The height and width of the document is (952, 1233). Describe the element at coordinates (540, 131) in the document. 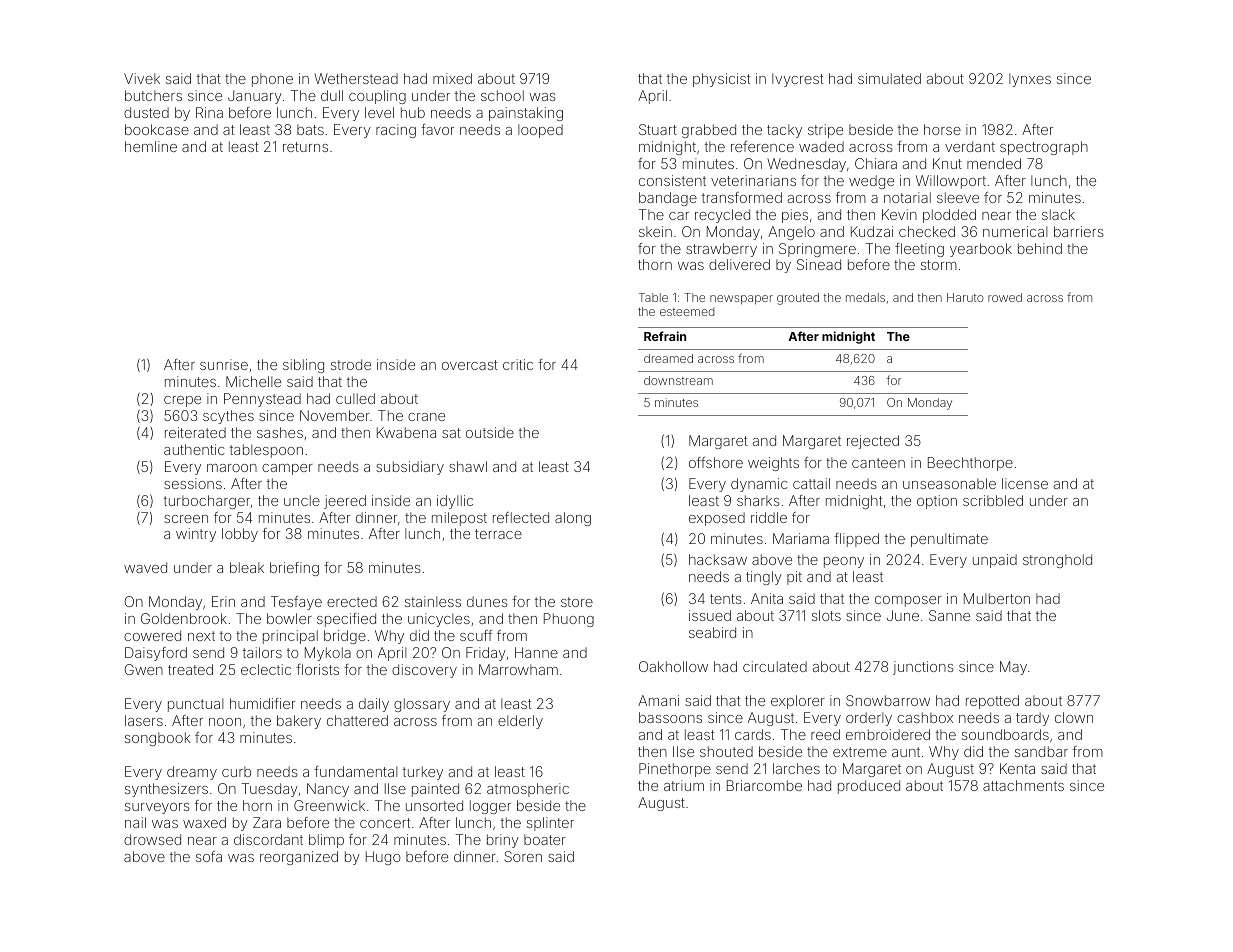

I see `looped` at that location.
